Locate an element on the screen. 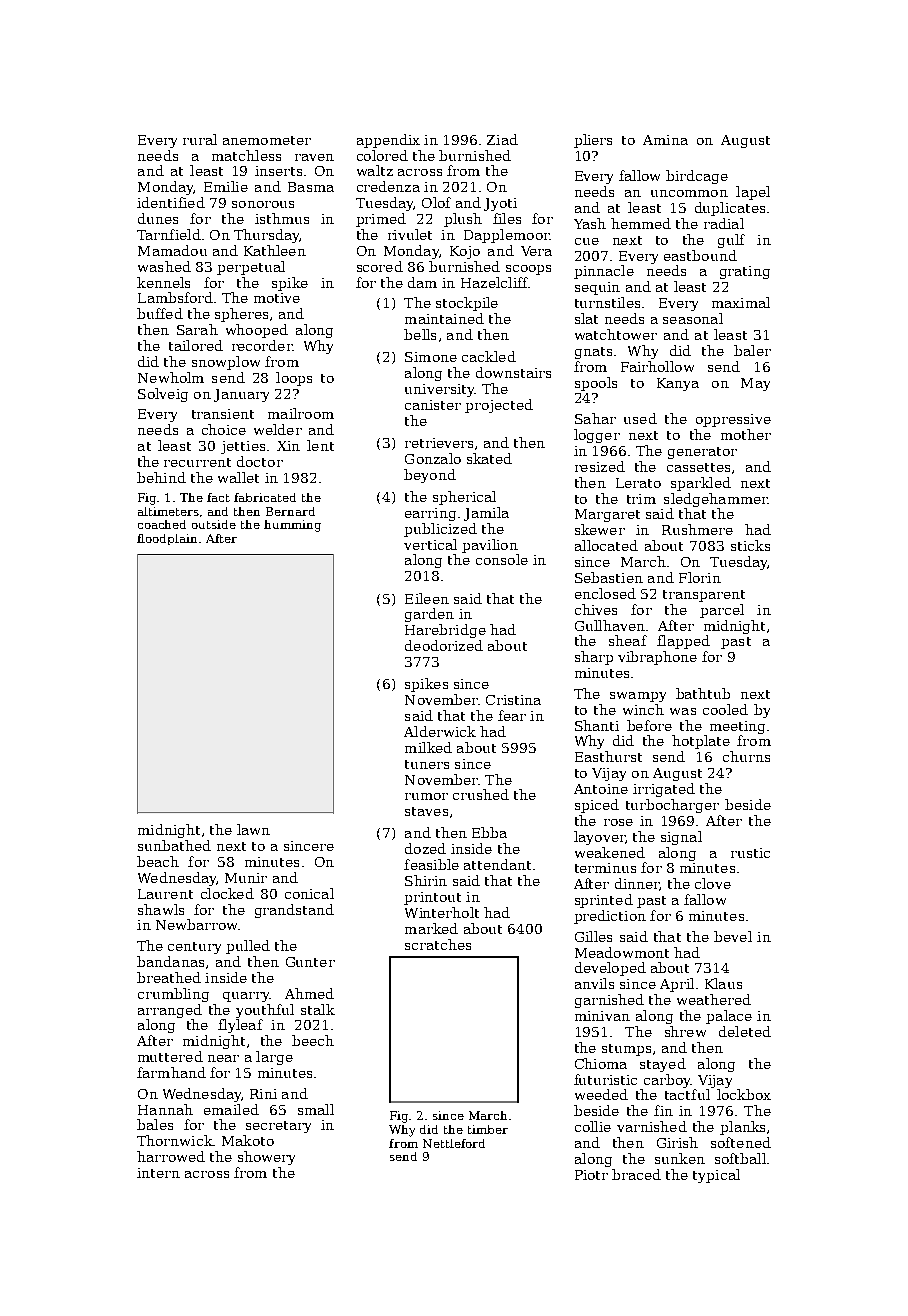 The width and height of the screenshot is (908, 1316). bandanas is located at coordinates (170, 961).
